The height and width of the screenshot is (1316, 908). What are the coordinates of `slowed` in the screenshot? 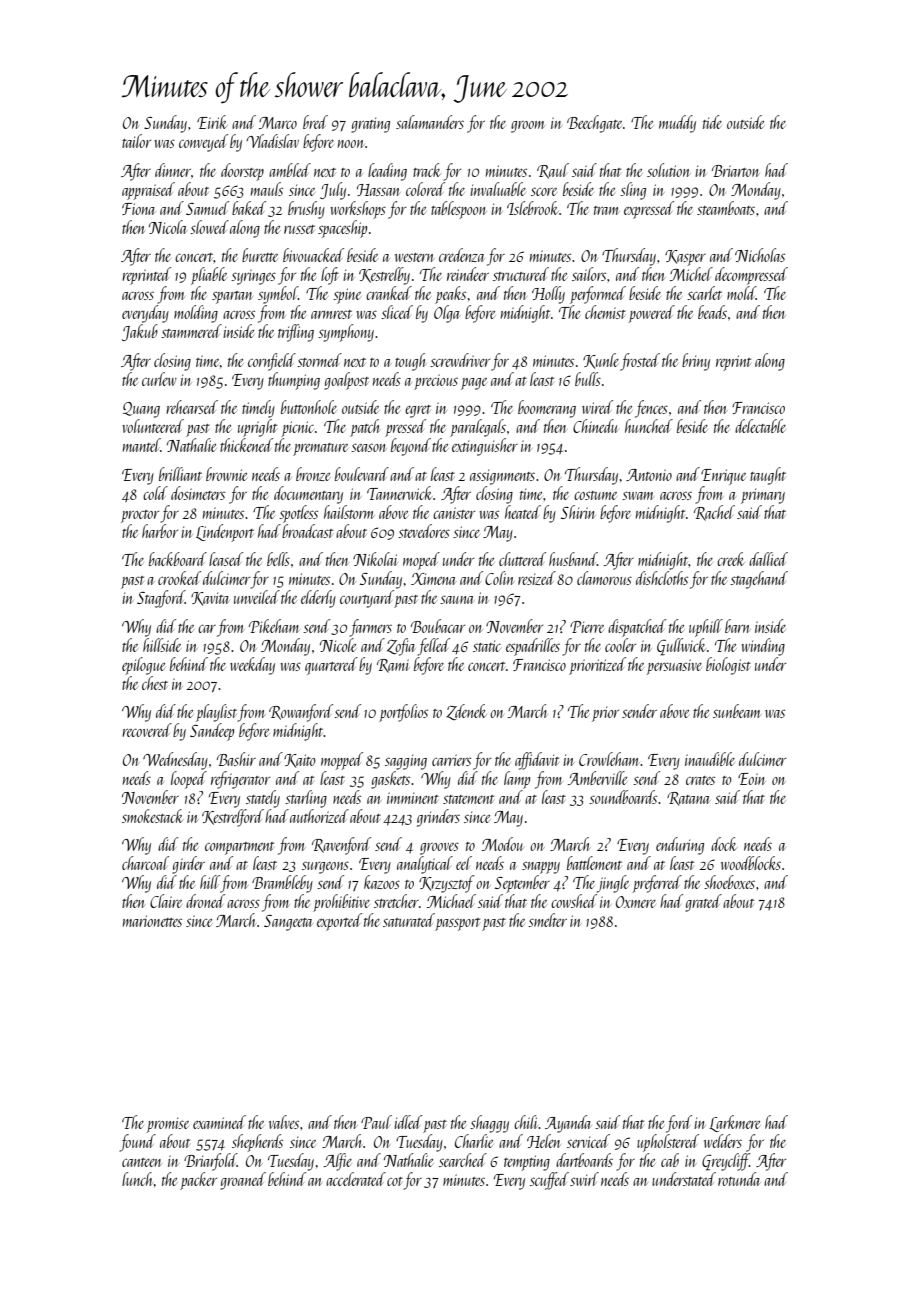 It's located at (209, 227).
